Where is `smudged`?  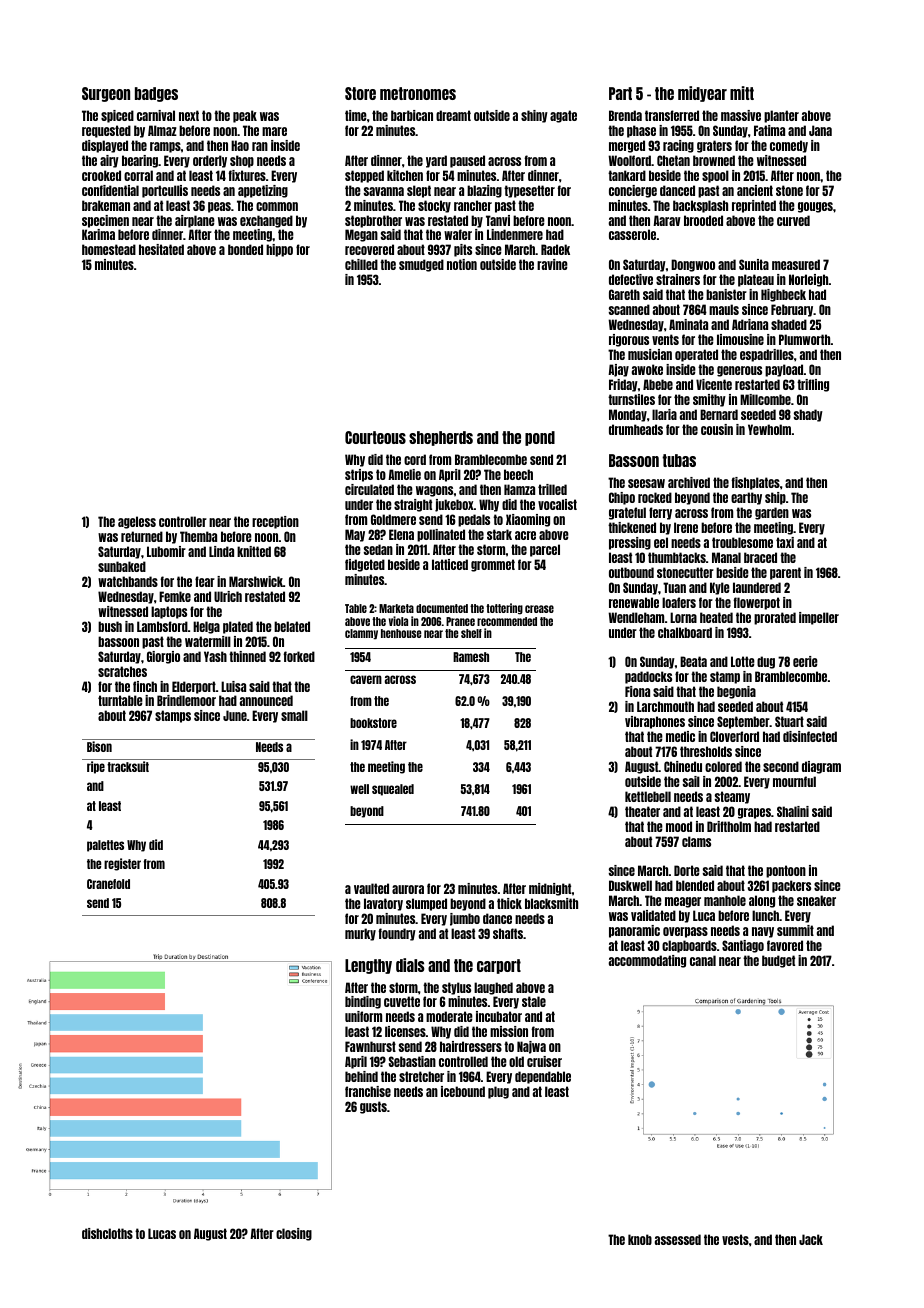
smudged is located at coordinates (421, 265).
